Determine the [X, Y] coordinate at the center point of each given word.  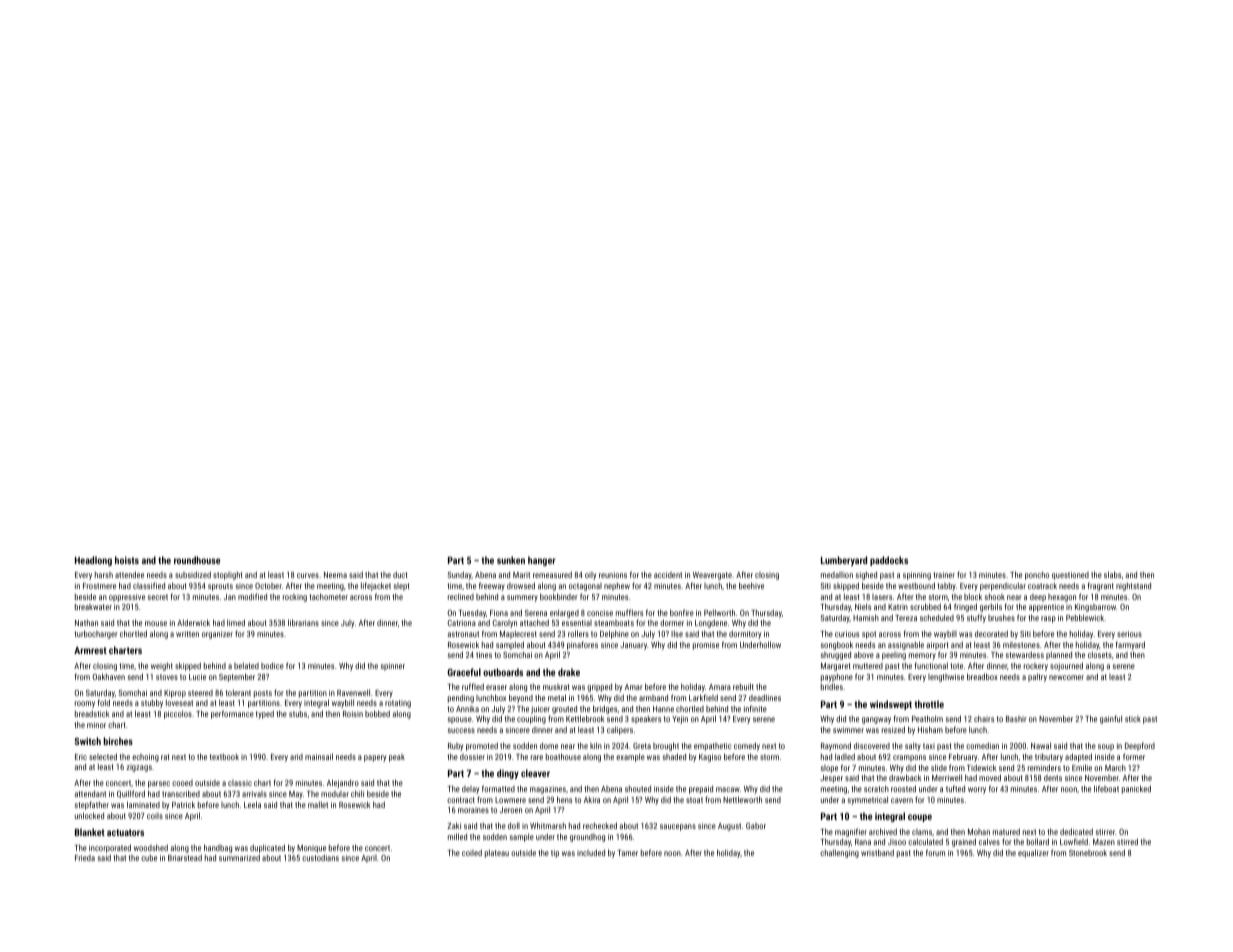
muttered [868, 666]
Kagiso [710, 758]
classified [149, 585]
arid [296, 757]
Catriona [462, 623]
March [1115, 767]
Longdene [711, 623]
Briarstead [185, 857]
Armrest [90, 650]
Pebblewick [1085, 617]
